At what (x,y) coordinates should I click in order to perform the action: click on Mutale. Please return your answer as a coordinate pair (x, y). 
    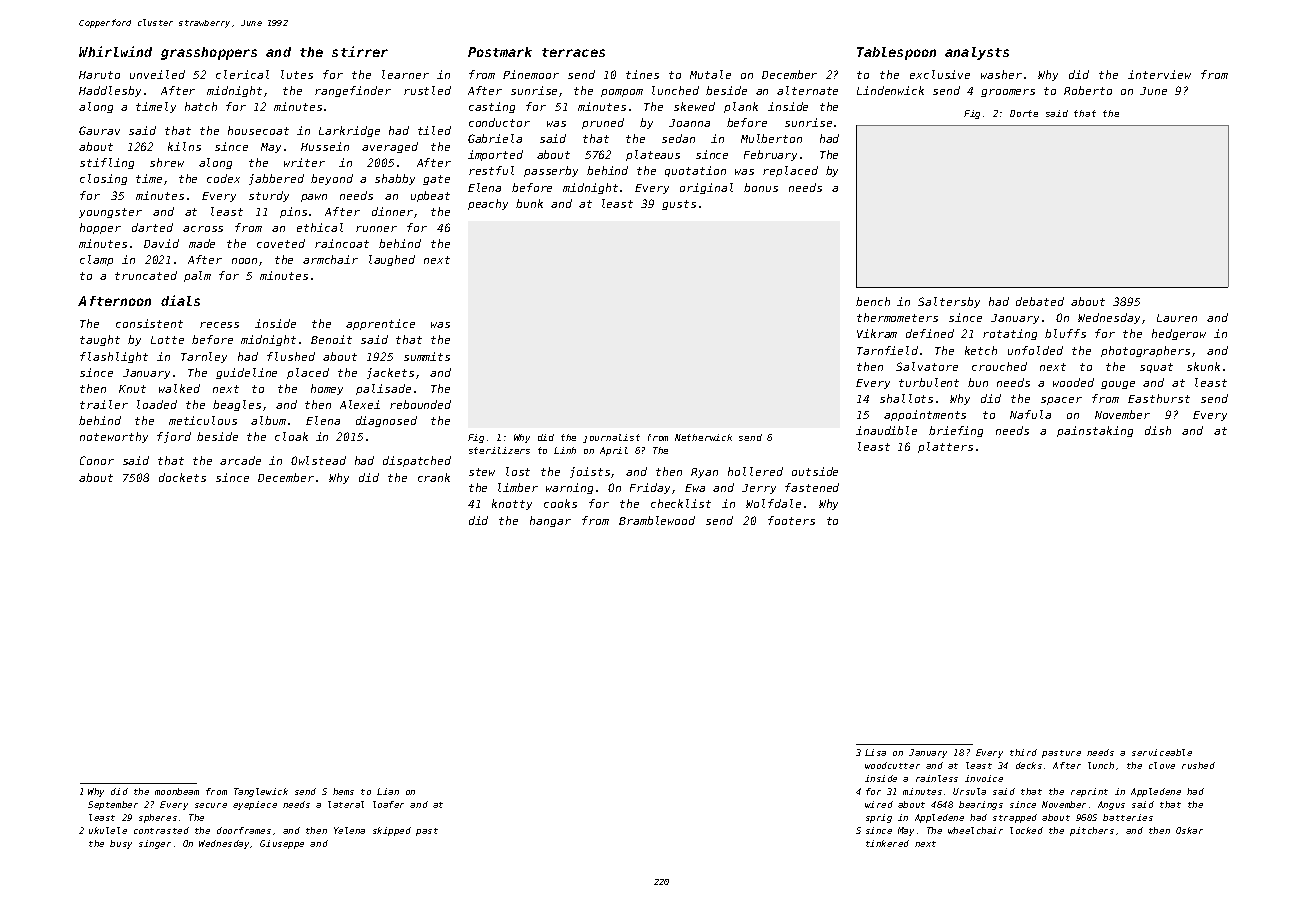
    Looking at the image, I should click on (710, 74).
